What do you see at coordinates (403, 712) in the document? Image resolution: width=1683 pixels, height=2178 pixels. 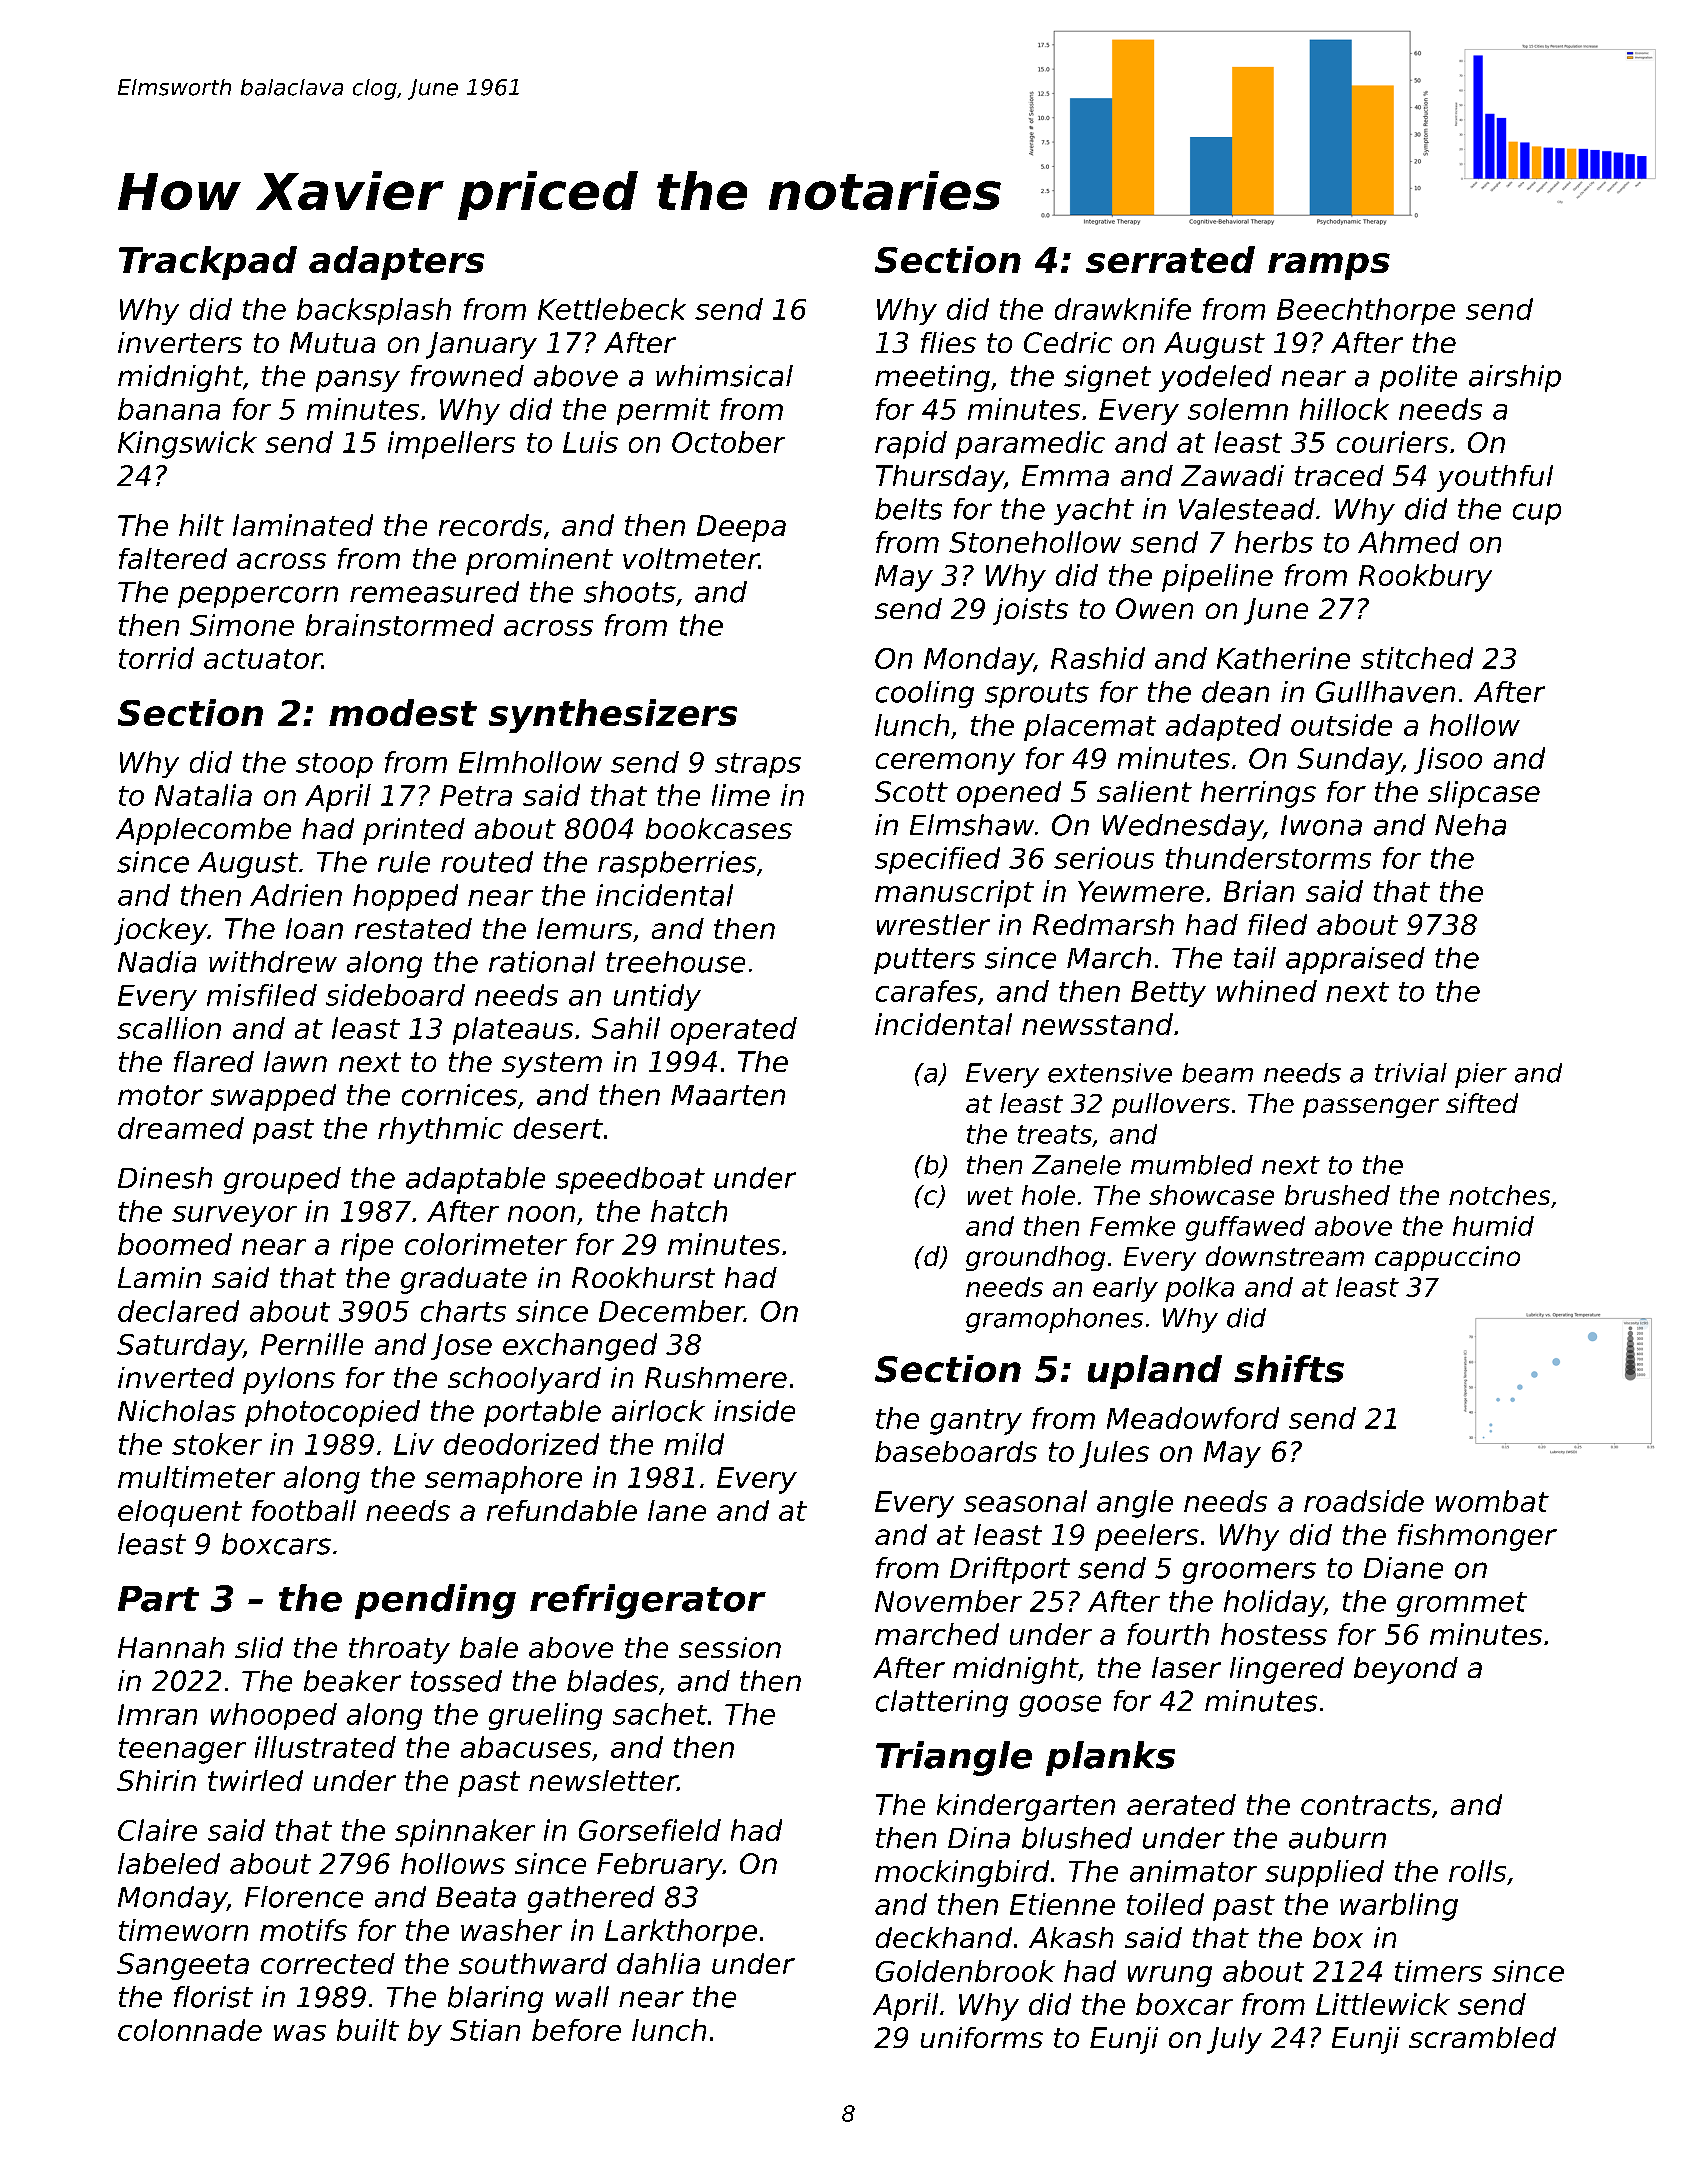 I see `modest` at bounding box center [403, 712].
